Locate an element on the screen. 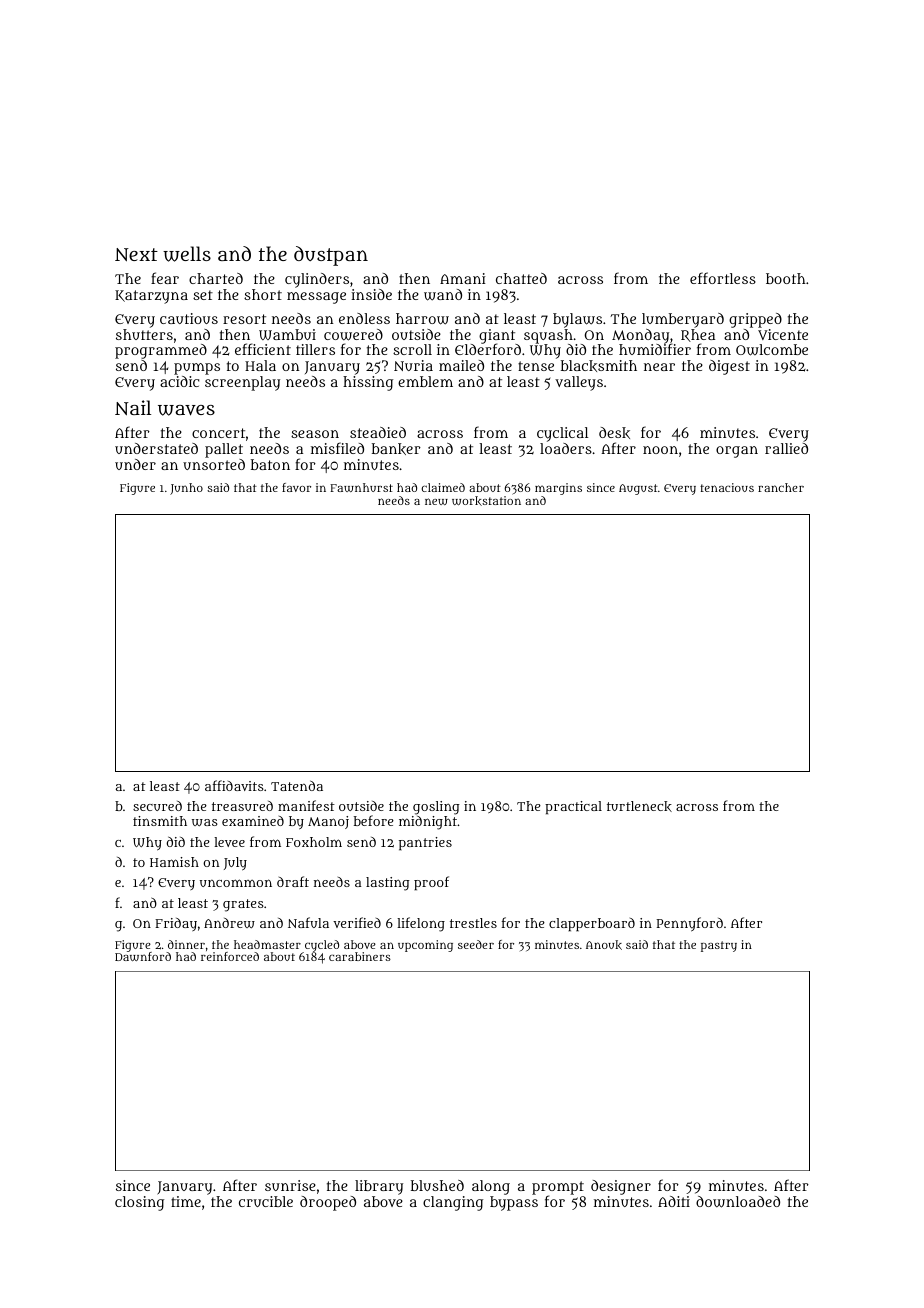 This screenshot has width=924, height=1308. carabiners is located at coordinates (360, 956).
